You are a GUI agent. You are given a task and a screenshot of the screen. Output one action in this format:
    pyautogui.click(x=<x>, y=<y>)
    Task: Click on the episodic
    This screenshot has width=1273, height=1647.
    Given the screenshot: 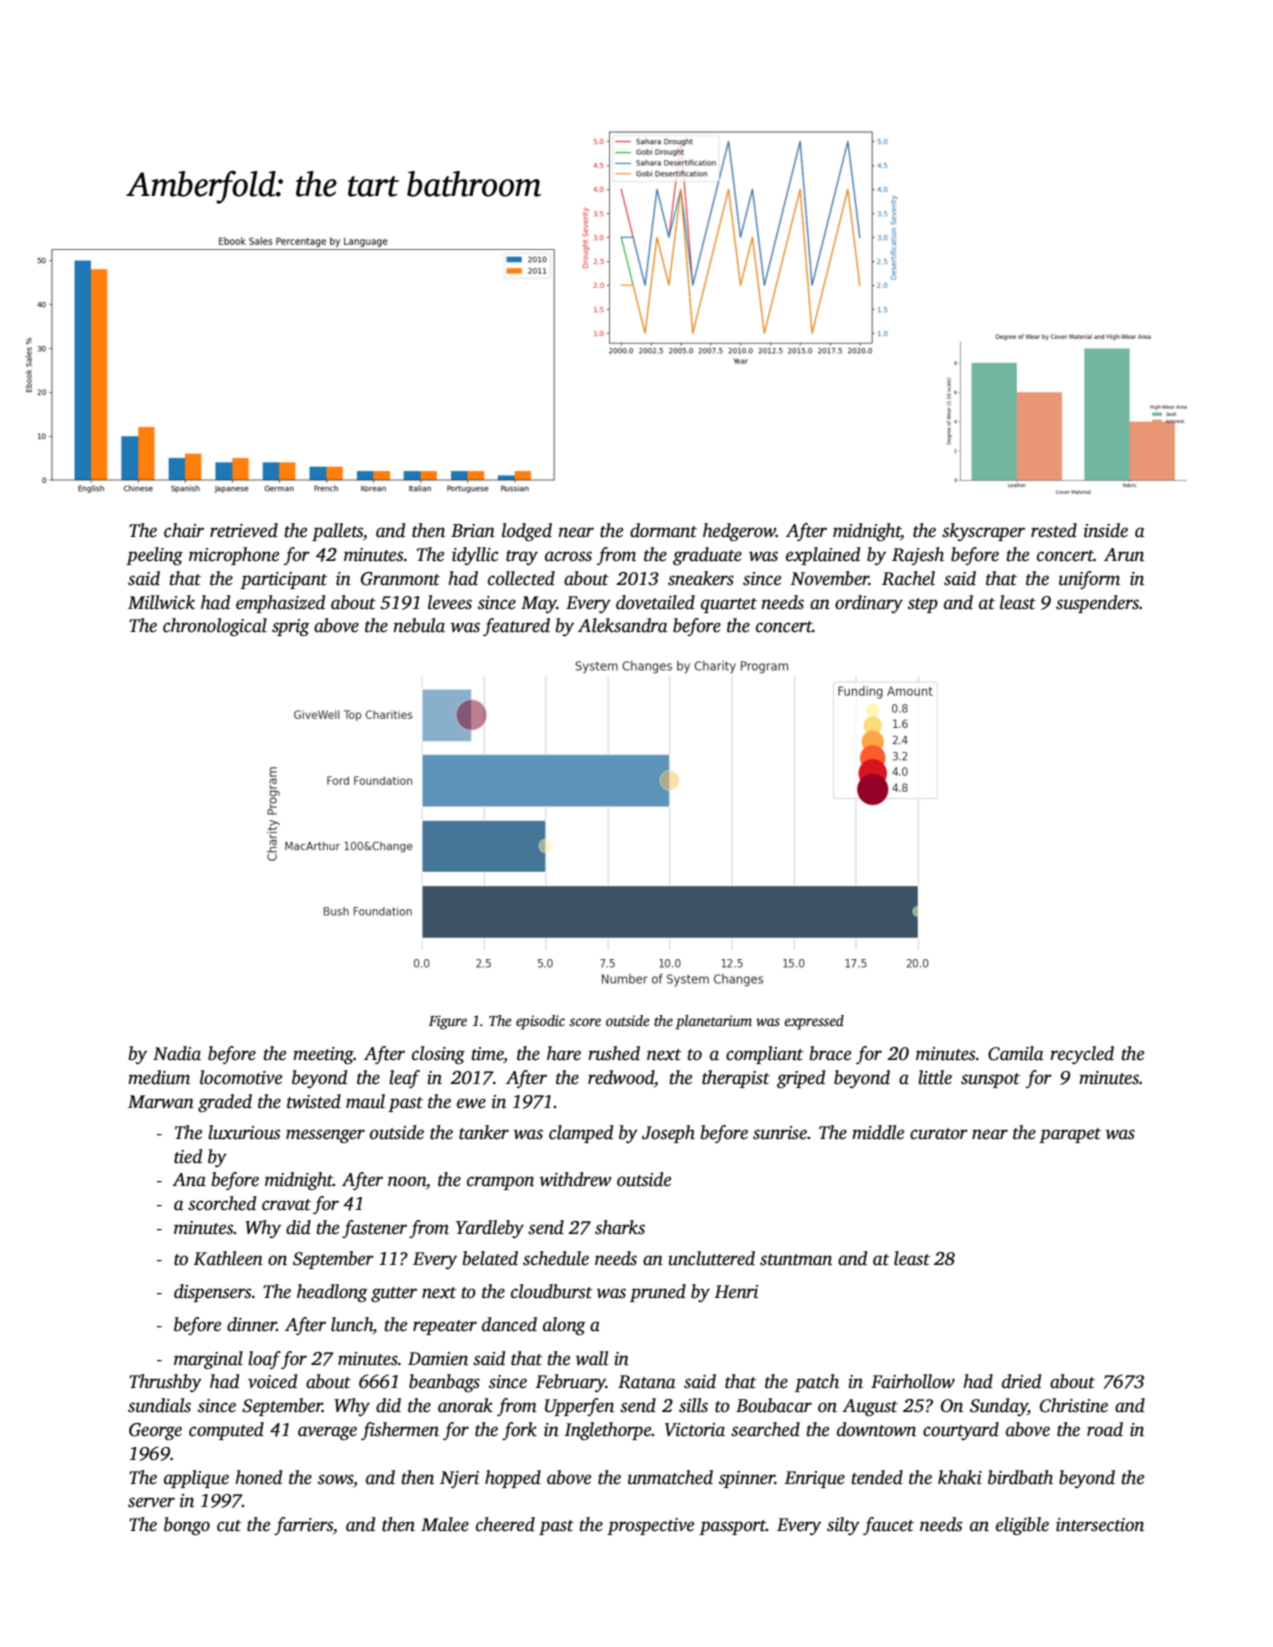 What is the action you would take?
    pyautogui.click(x=540, y=1022)
